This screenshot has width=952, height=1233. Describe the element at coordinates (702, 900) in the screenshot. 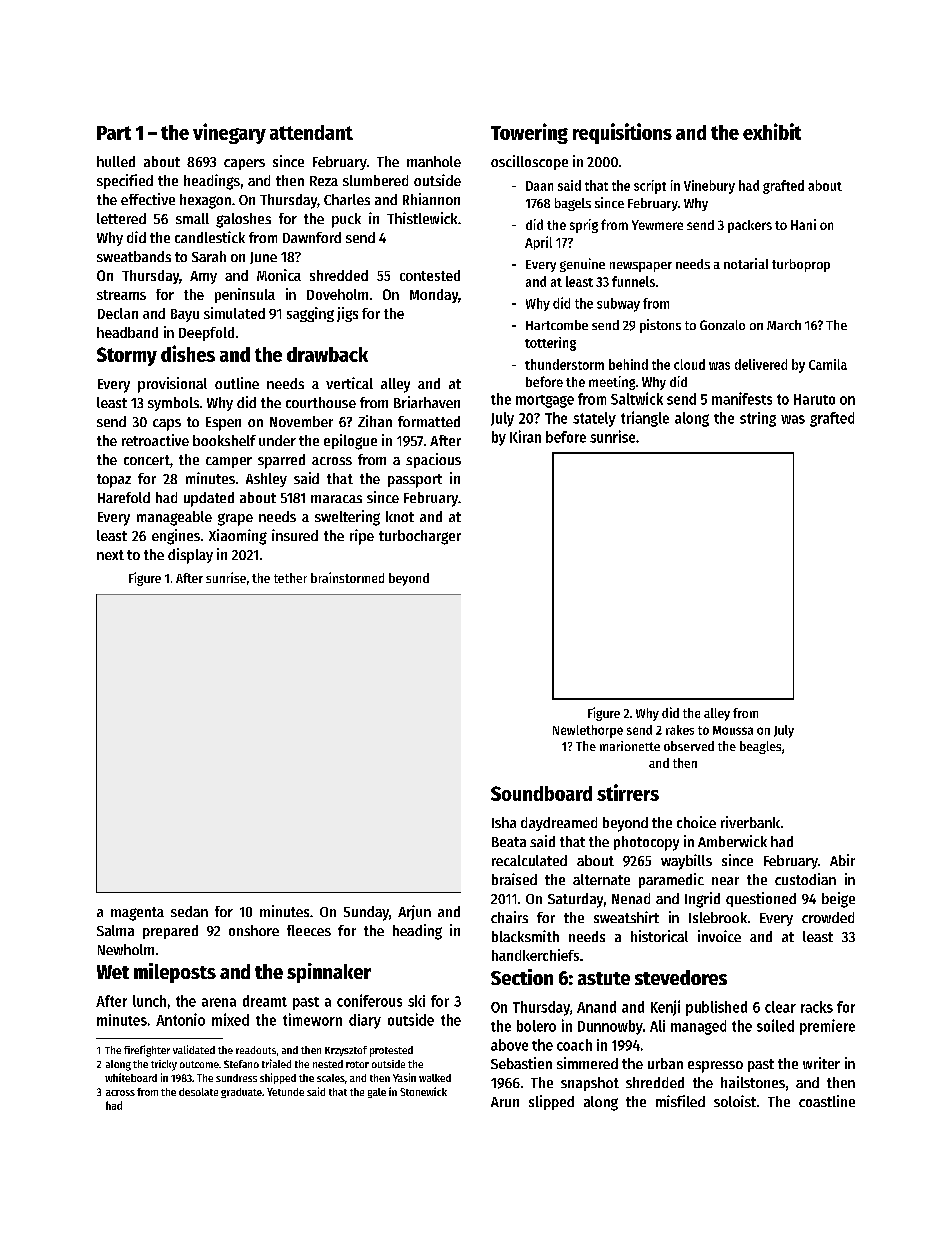

I see `Ingrid` at that location.
